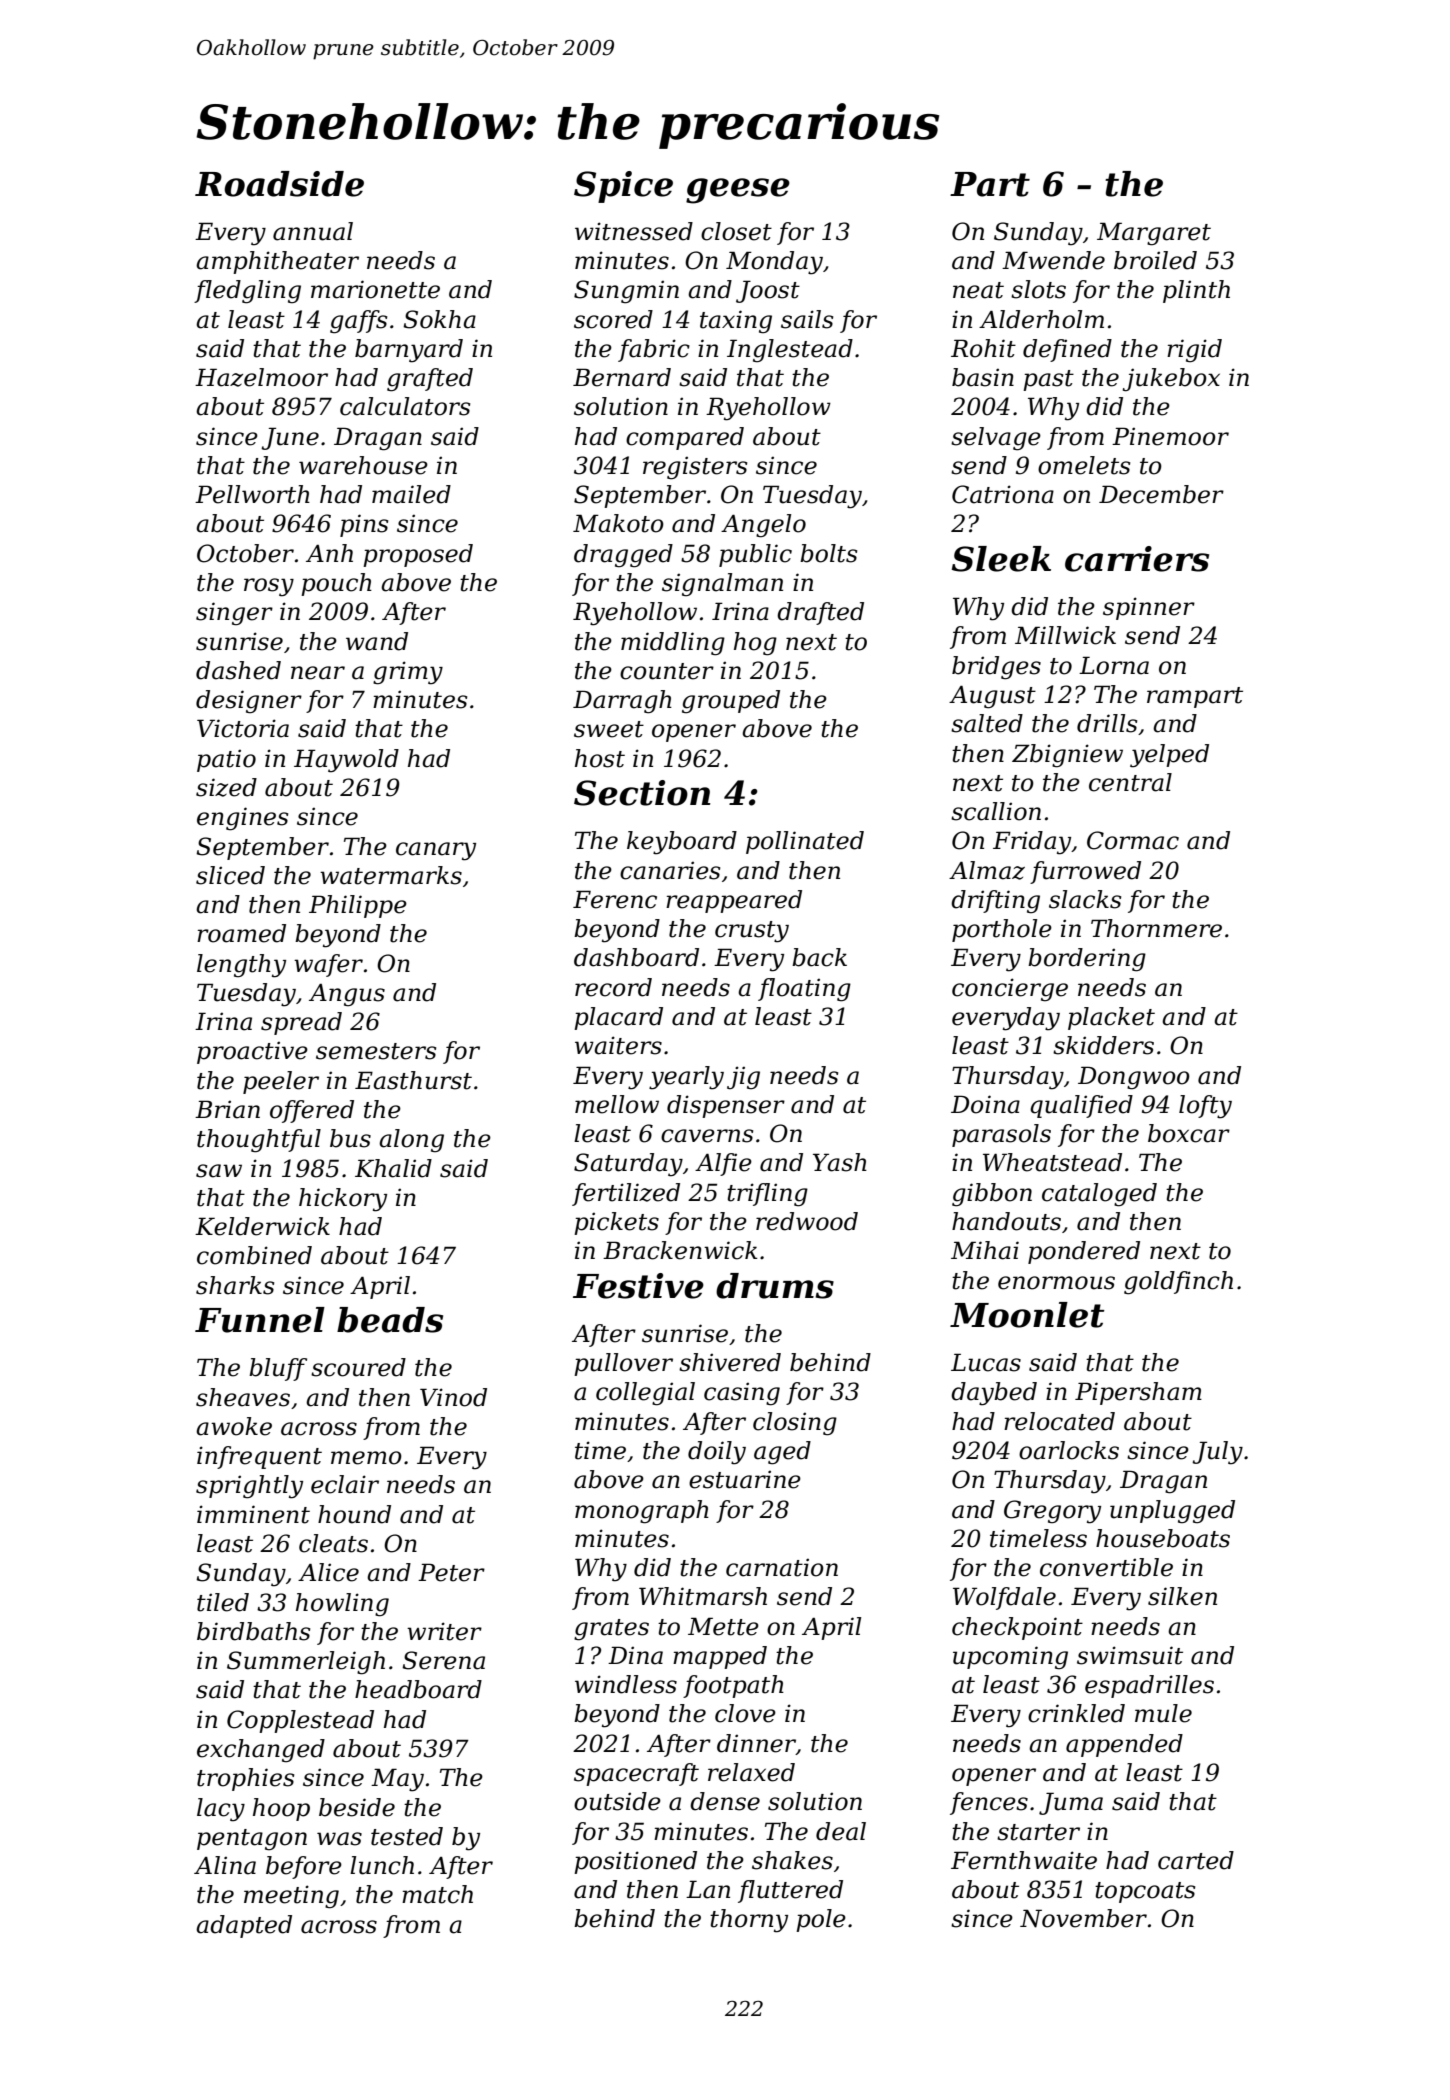  I want to click on Hazelmoor, so click(261, 377).
